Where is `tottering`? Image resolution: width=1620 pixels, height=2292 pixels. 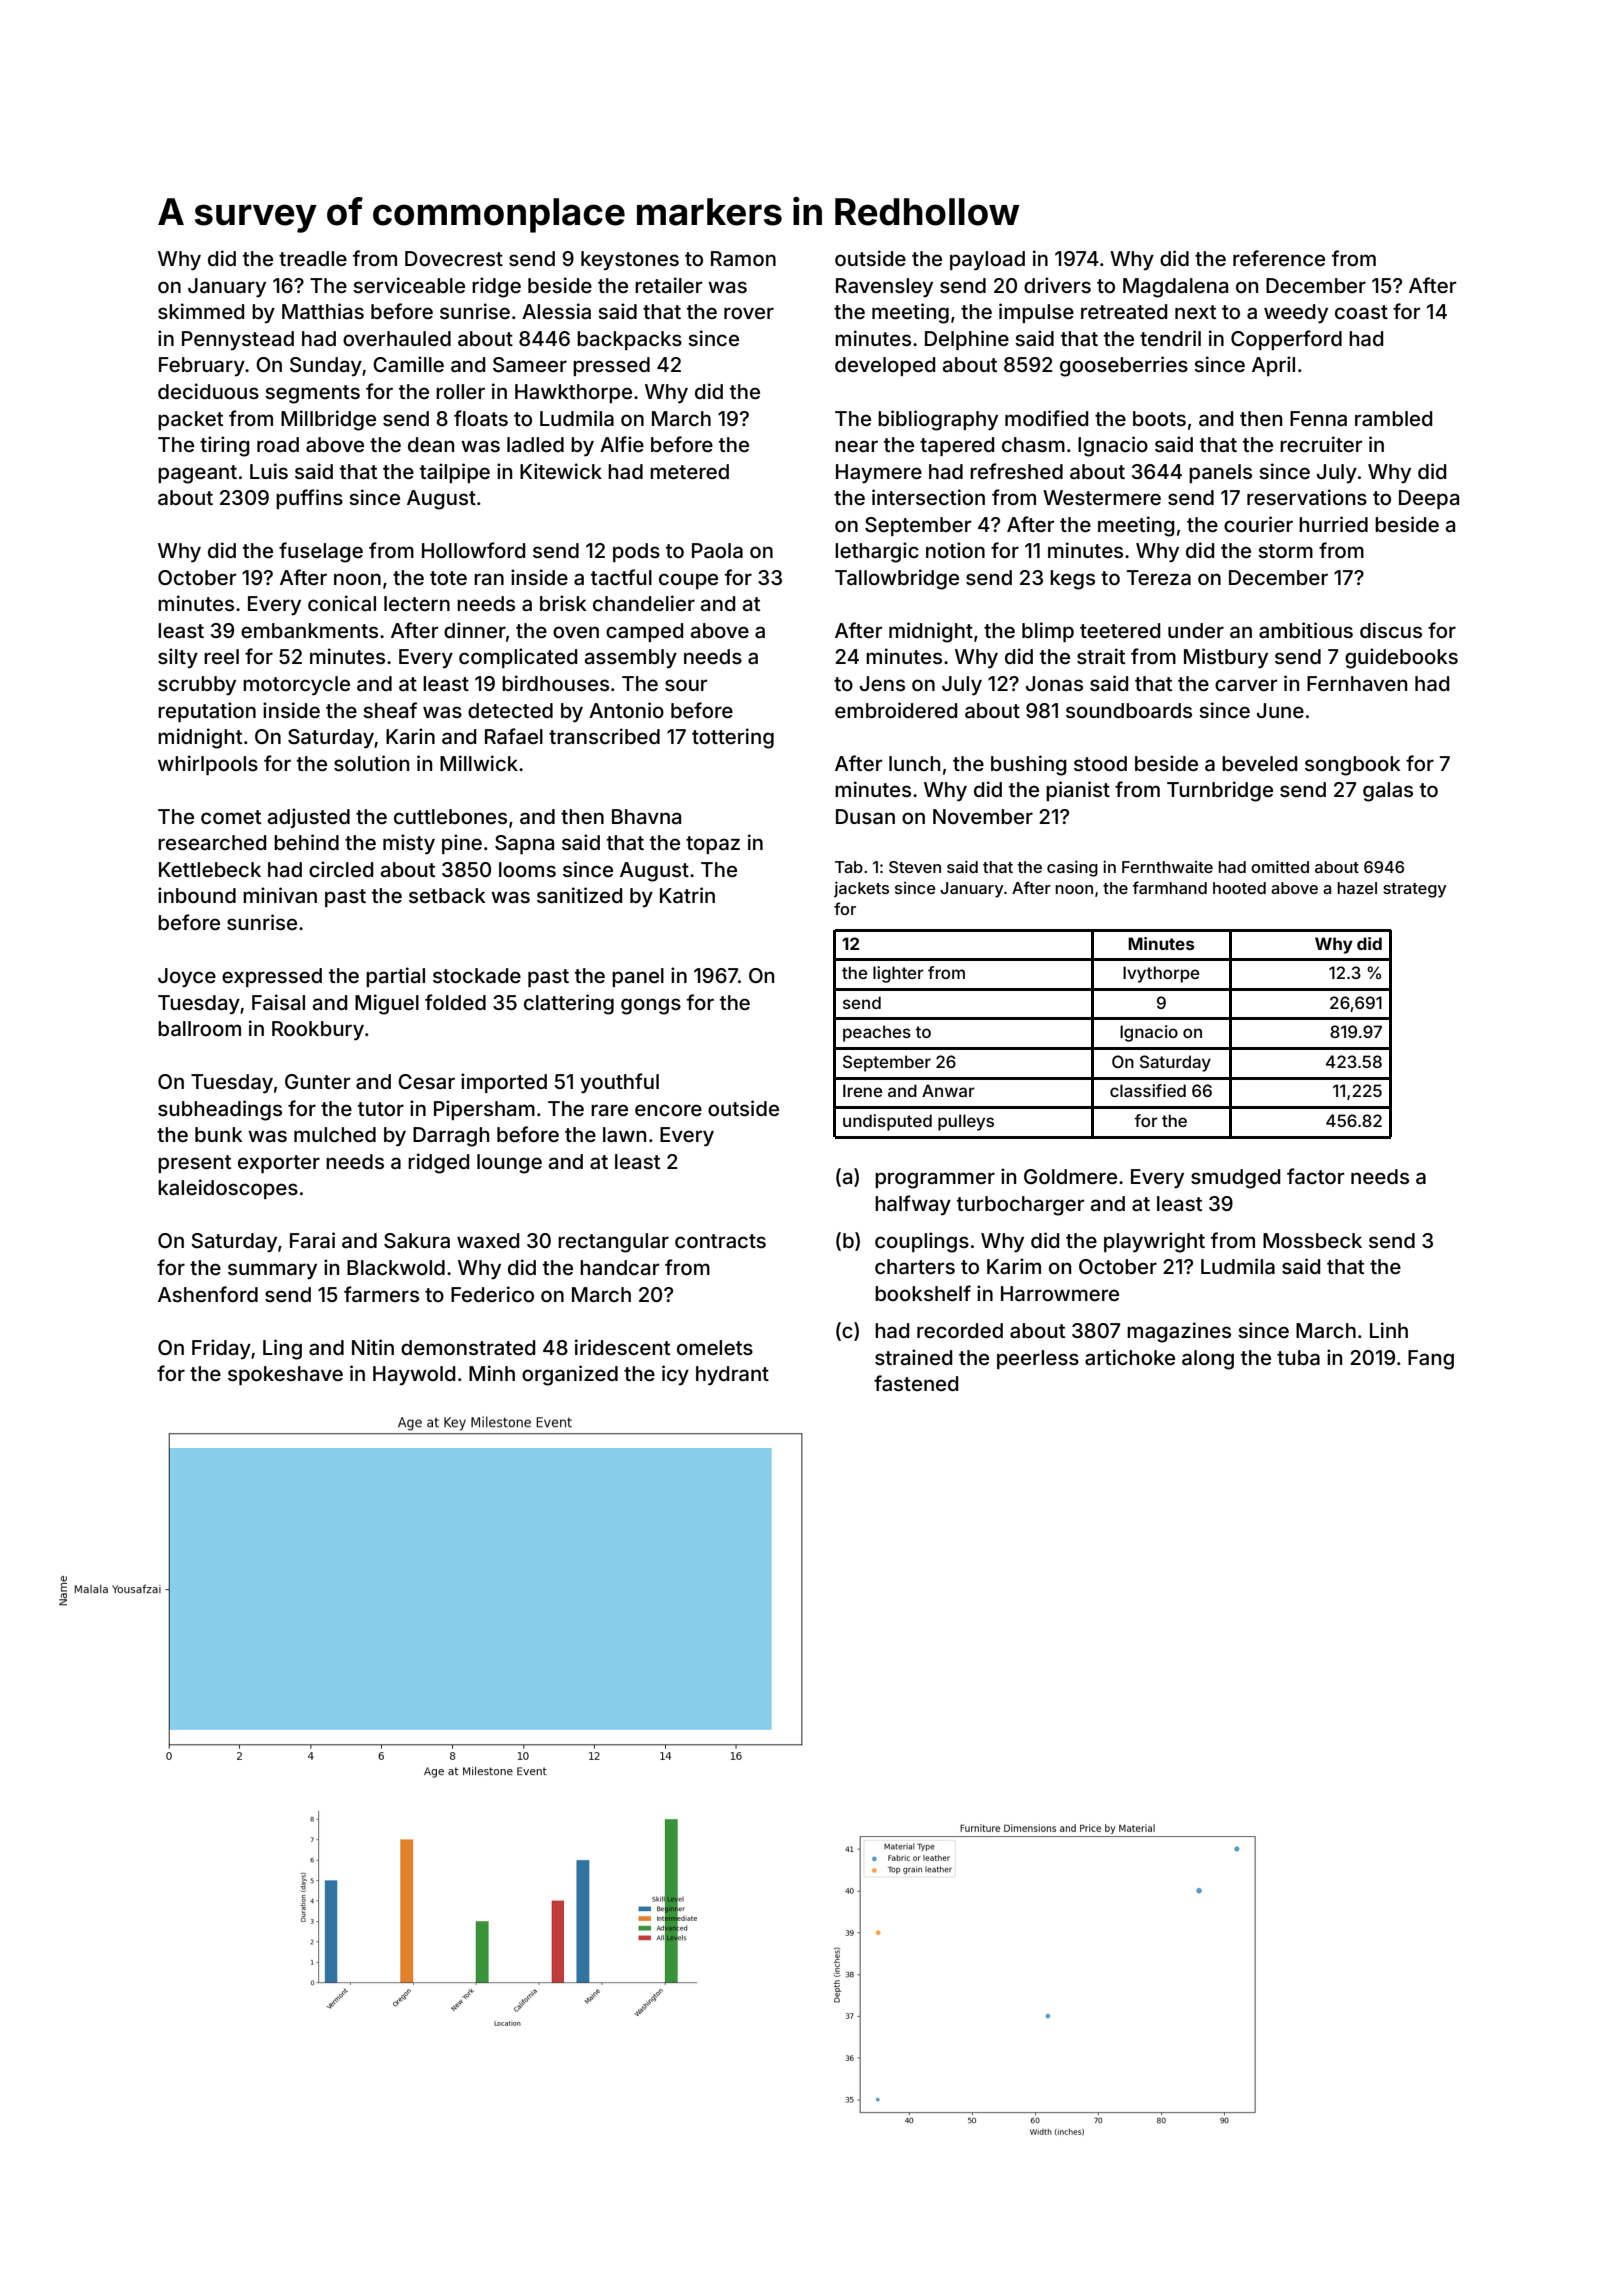 tottering is located at coordinates (733, 738).
